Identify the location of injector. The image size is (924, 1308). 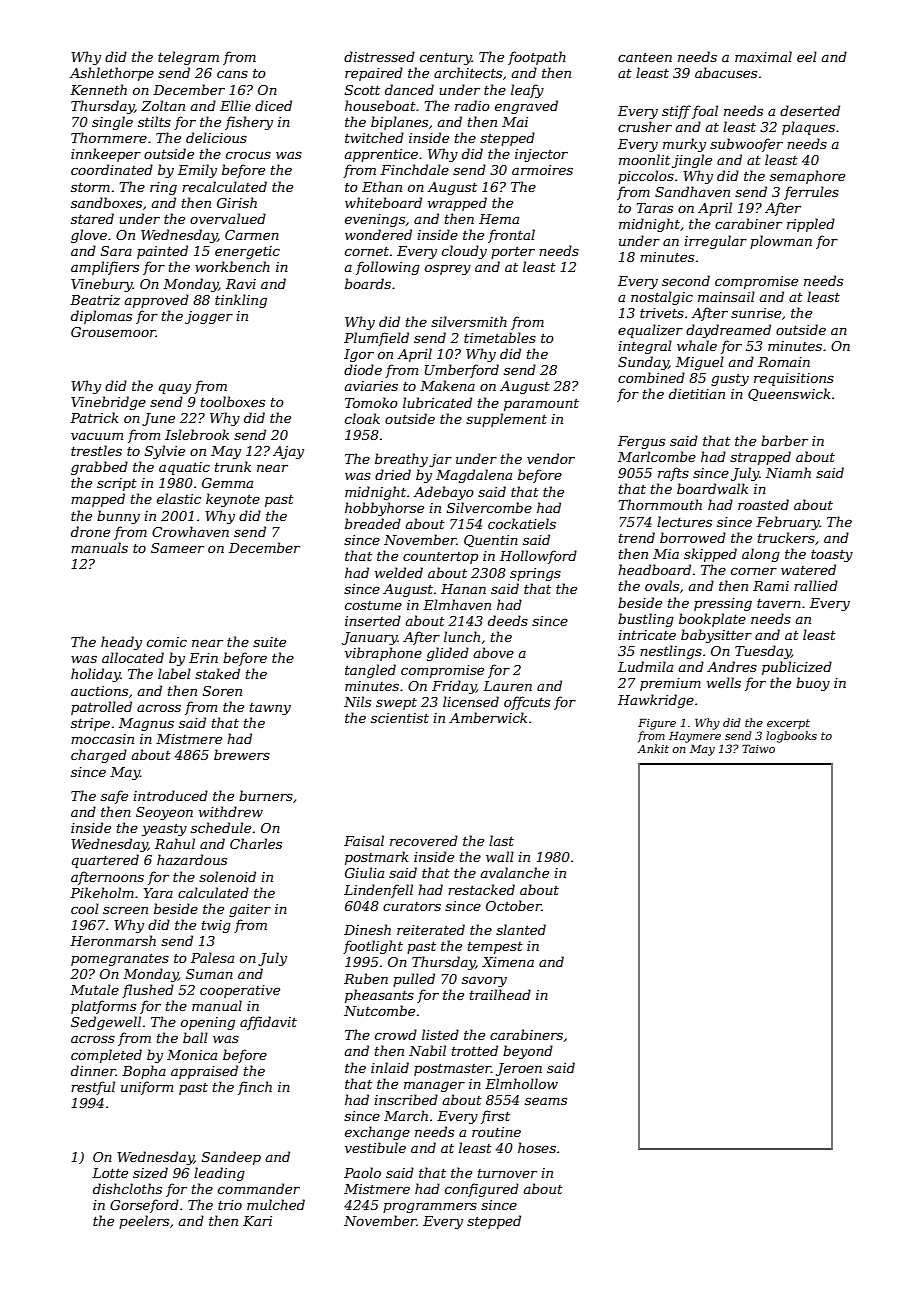
(541, 155).
